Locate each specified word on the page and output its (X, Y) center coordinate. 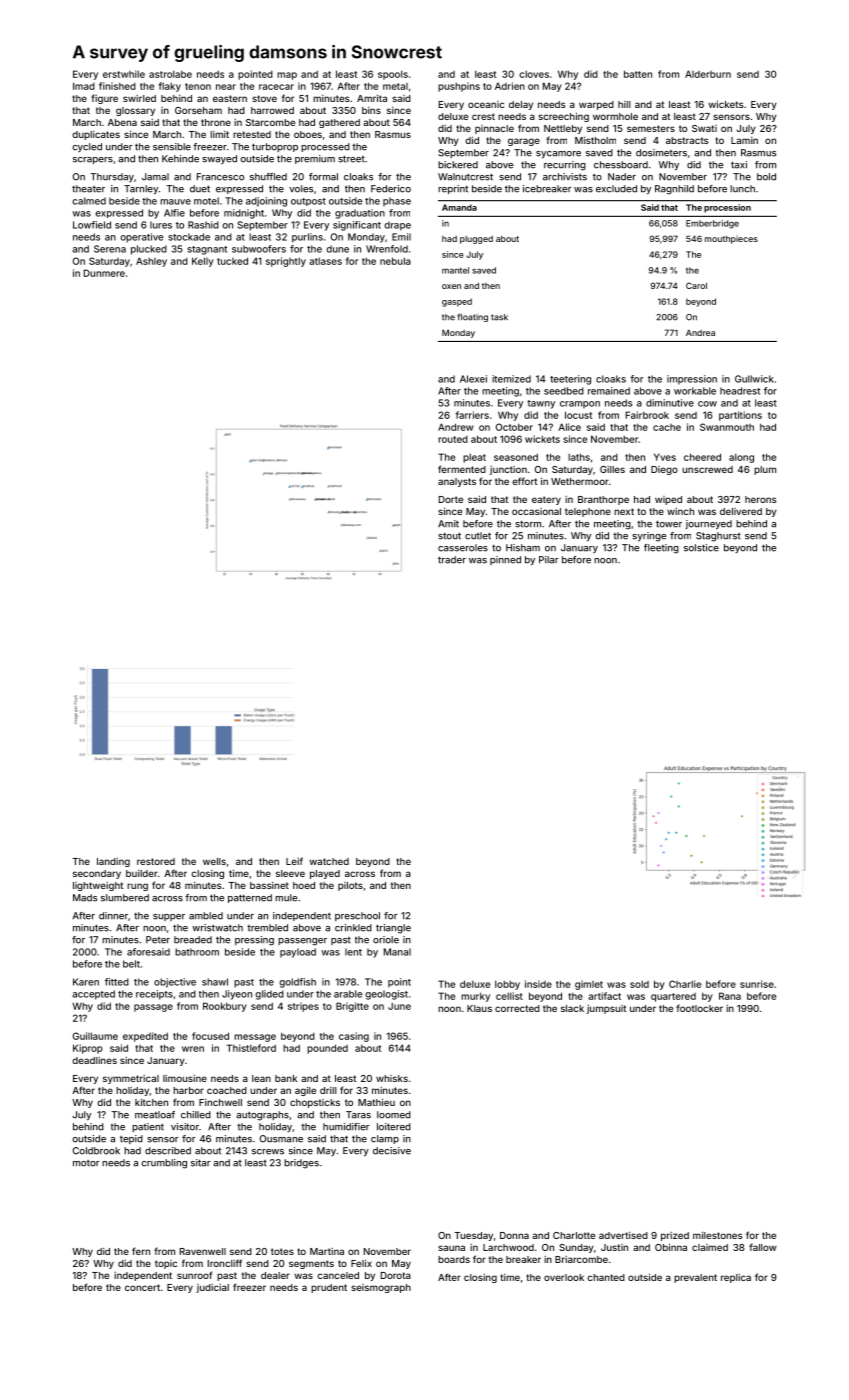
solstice (701, 548)
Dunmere (104, 273)
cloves (534, 74)
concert (142, 1287)
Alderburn (708, 74)
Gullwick (754, 379)
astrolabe (170, 74)
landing (113, 862)
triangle (393, 929)
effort (524, 481)
